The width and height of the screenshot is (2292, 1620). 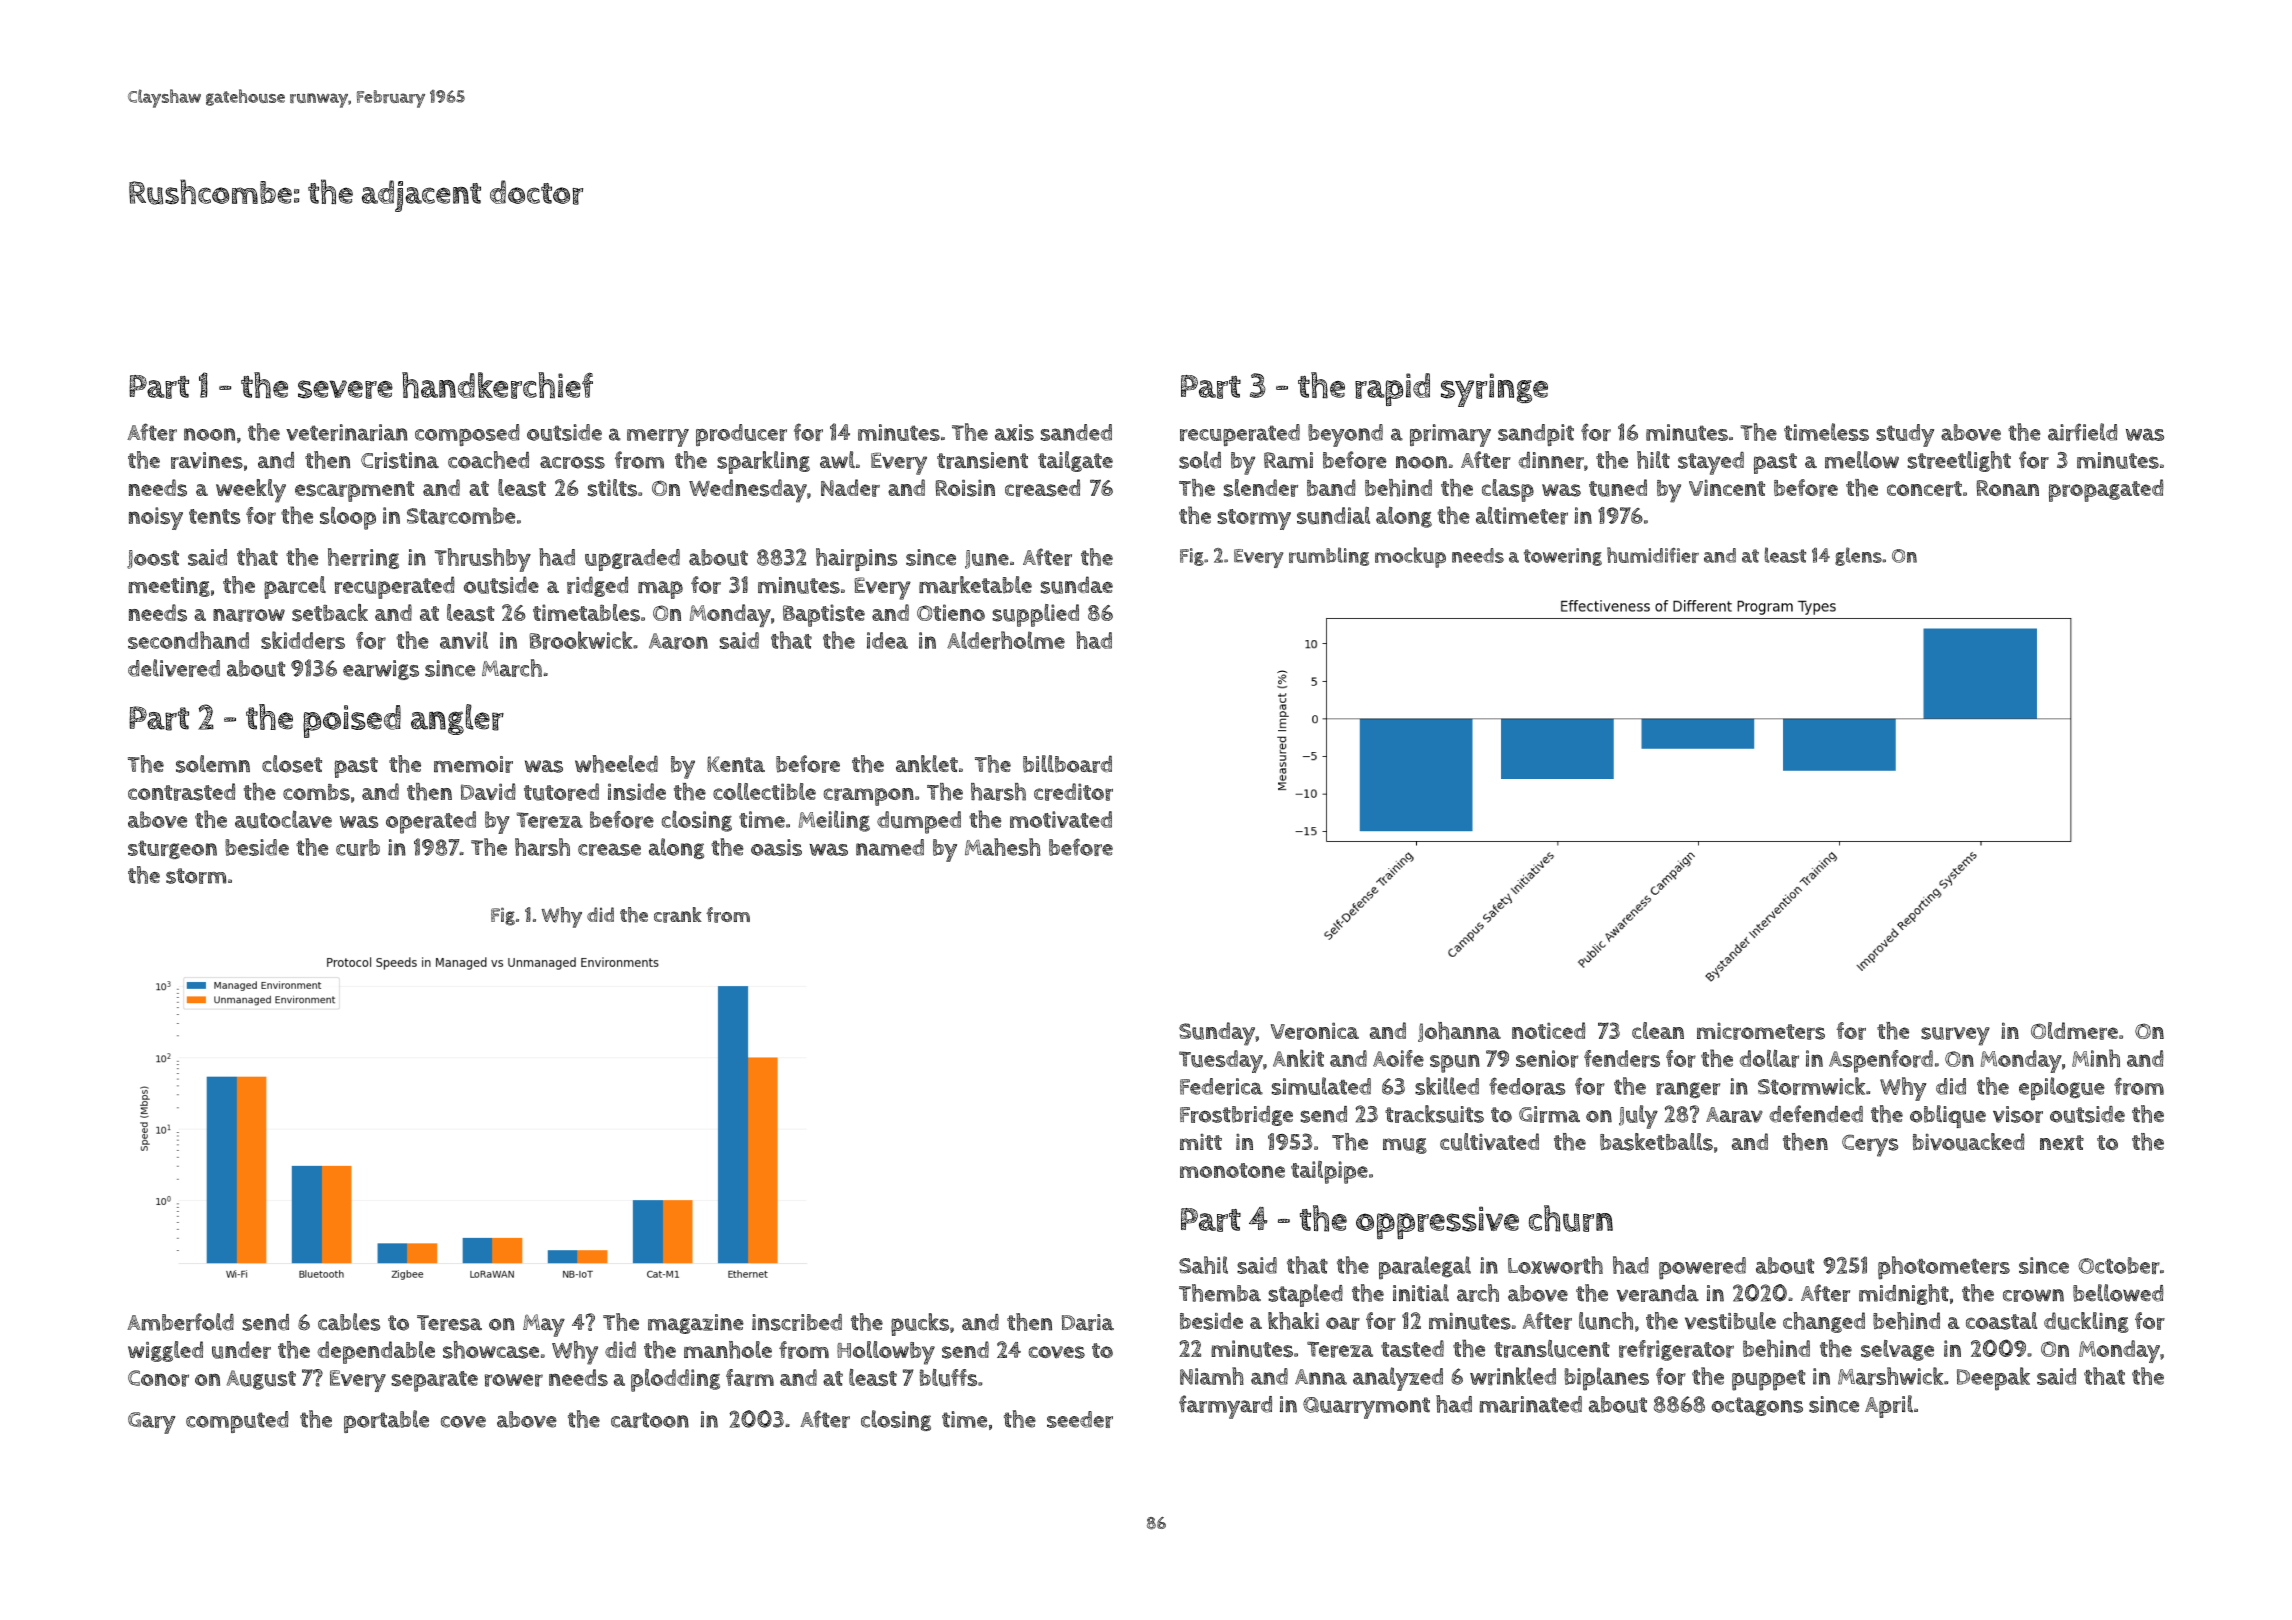 I want to click on glens, so click(x=1858, y=556).
